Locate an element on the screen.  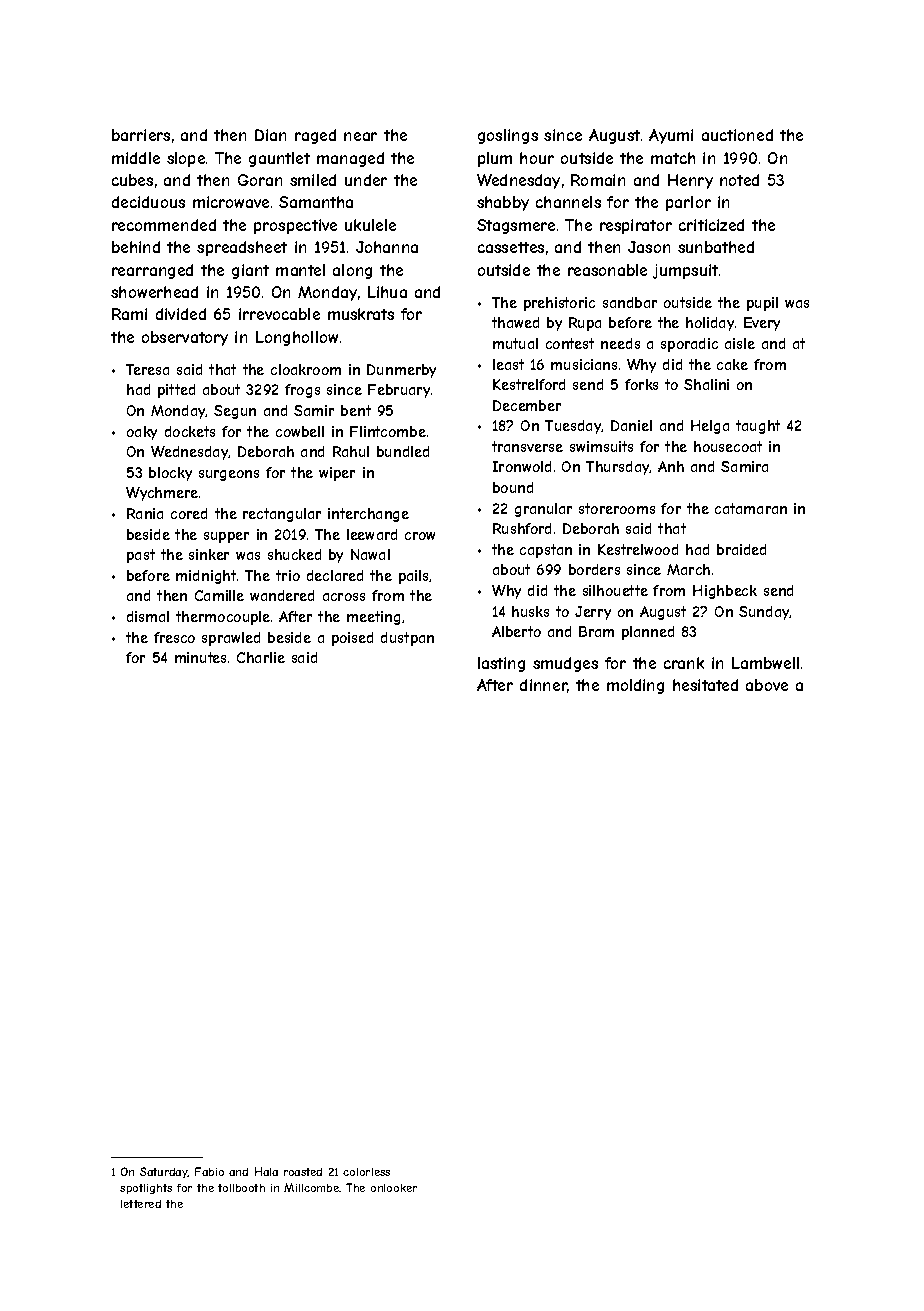
colorless is located at coordinates (366, 1172).
